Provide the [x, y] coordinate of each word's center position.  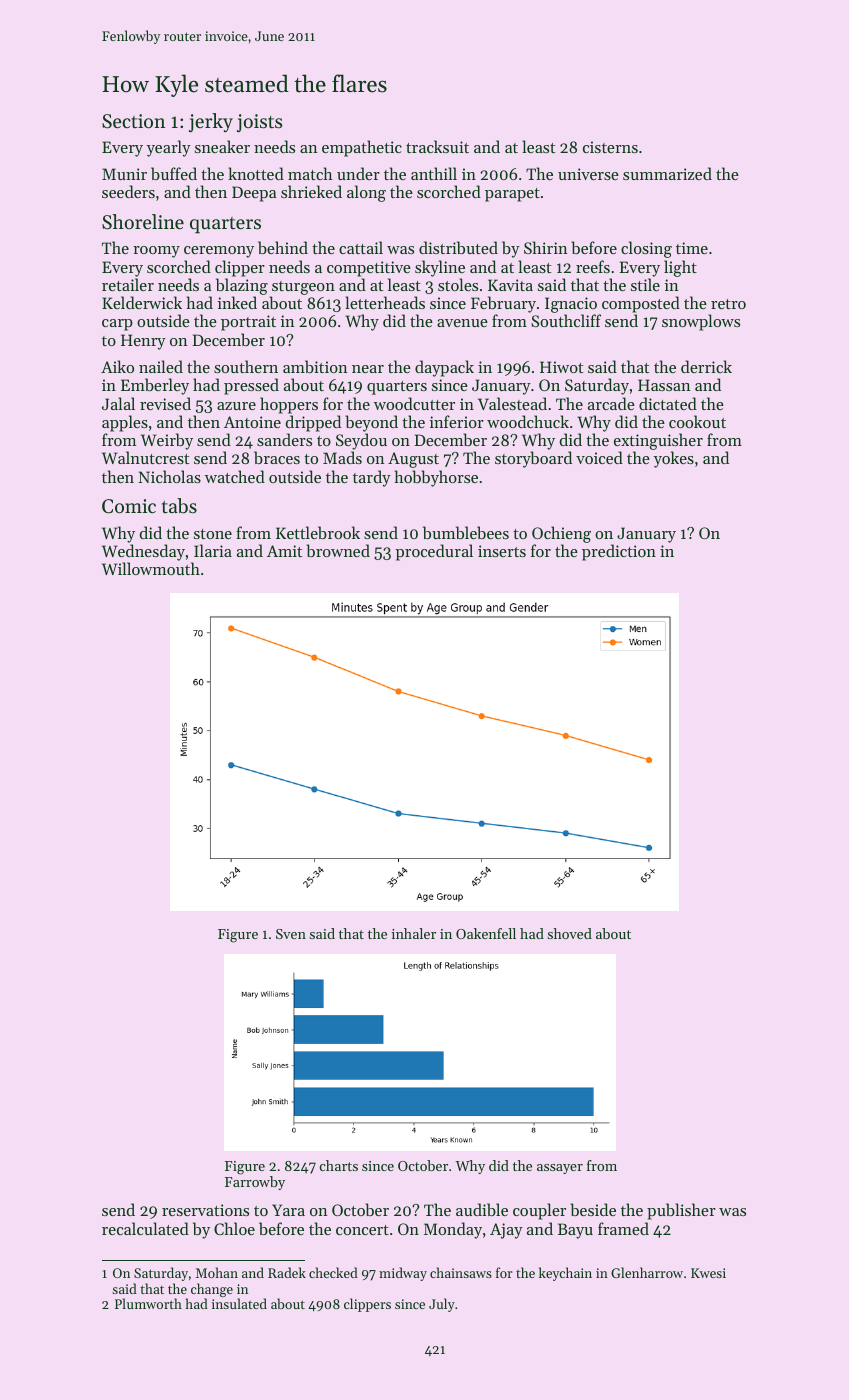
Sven [291, 934]
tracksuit [437, 146]
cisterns [610, 147]
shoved [570, 933]
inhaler [414, 933]
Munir [124, 174]
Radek [287, 1272]
